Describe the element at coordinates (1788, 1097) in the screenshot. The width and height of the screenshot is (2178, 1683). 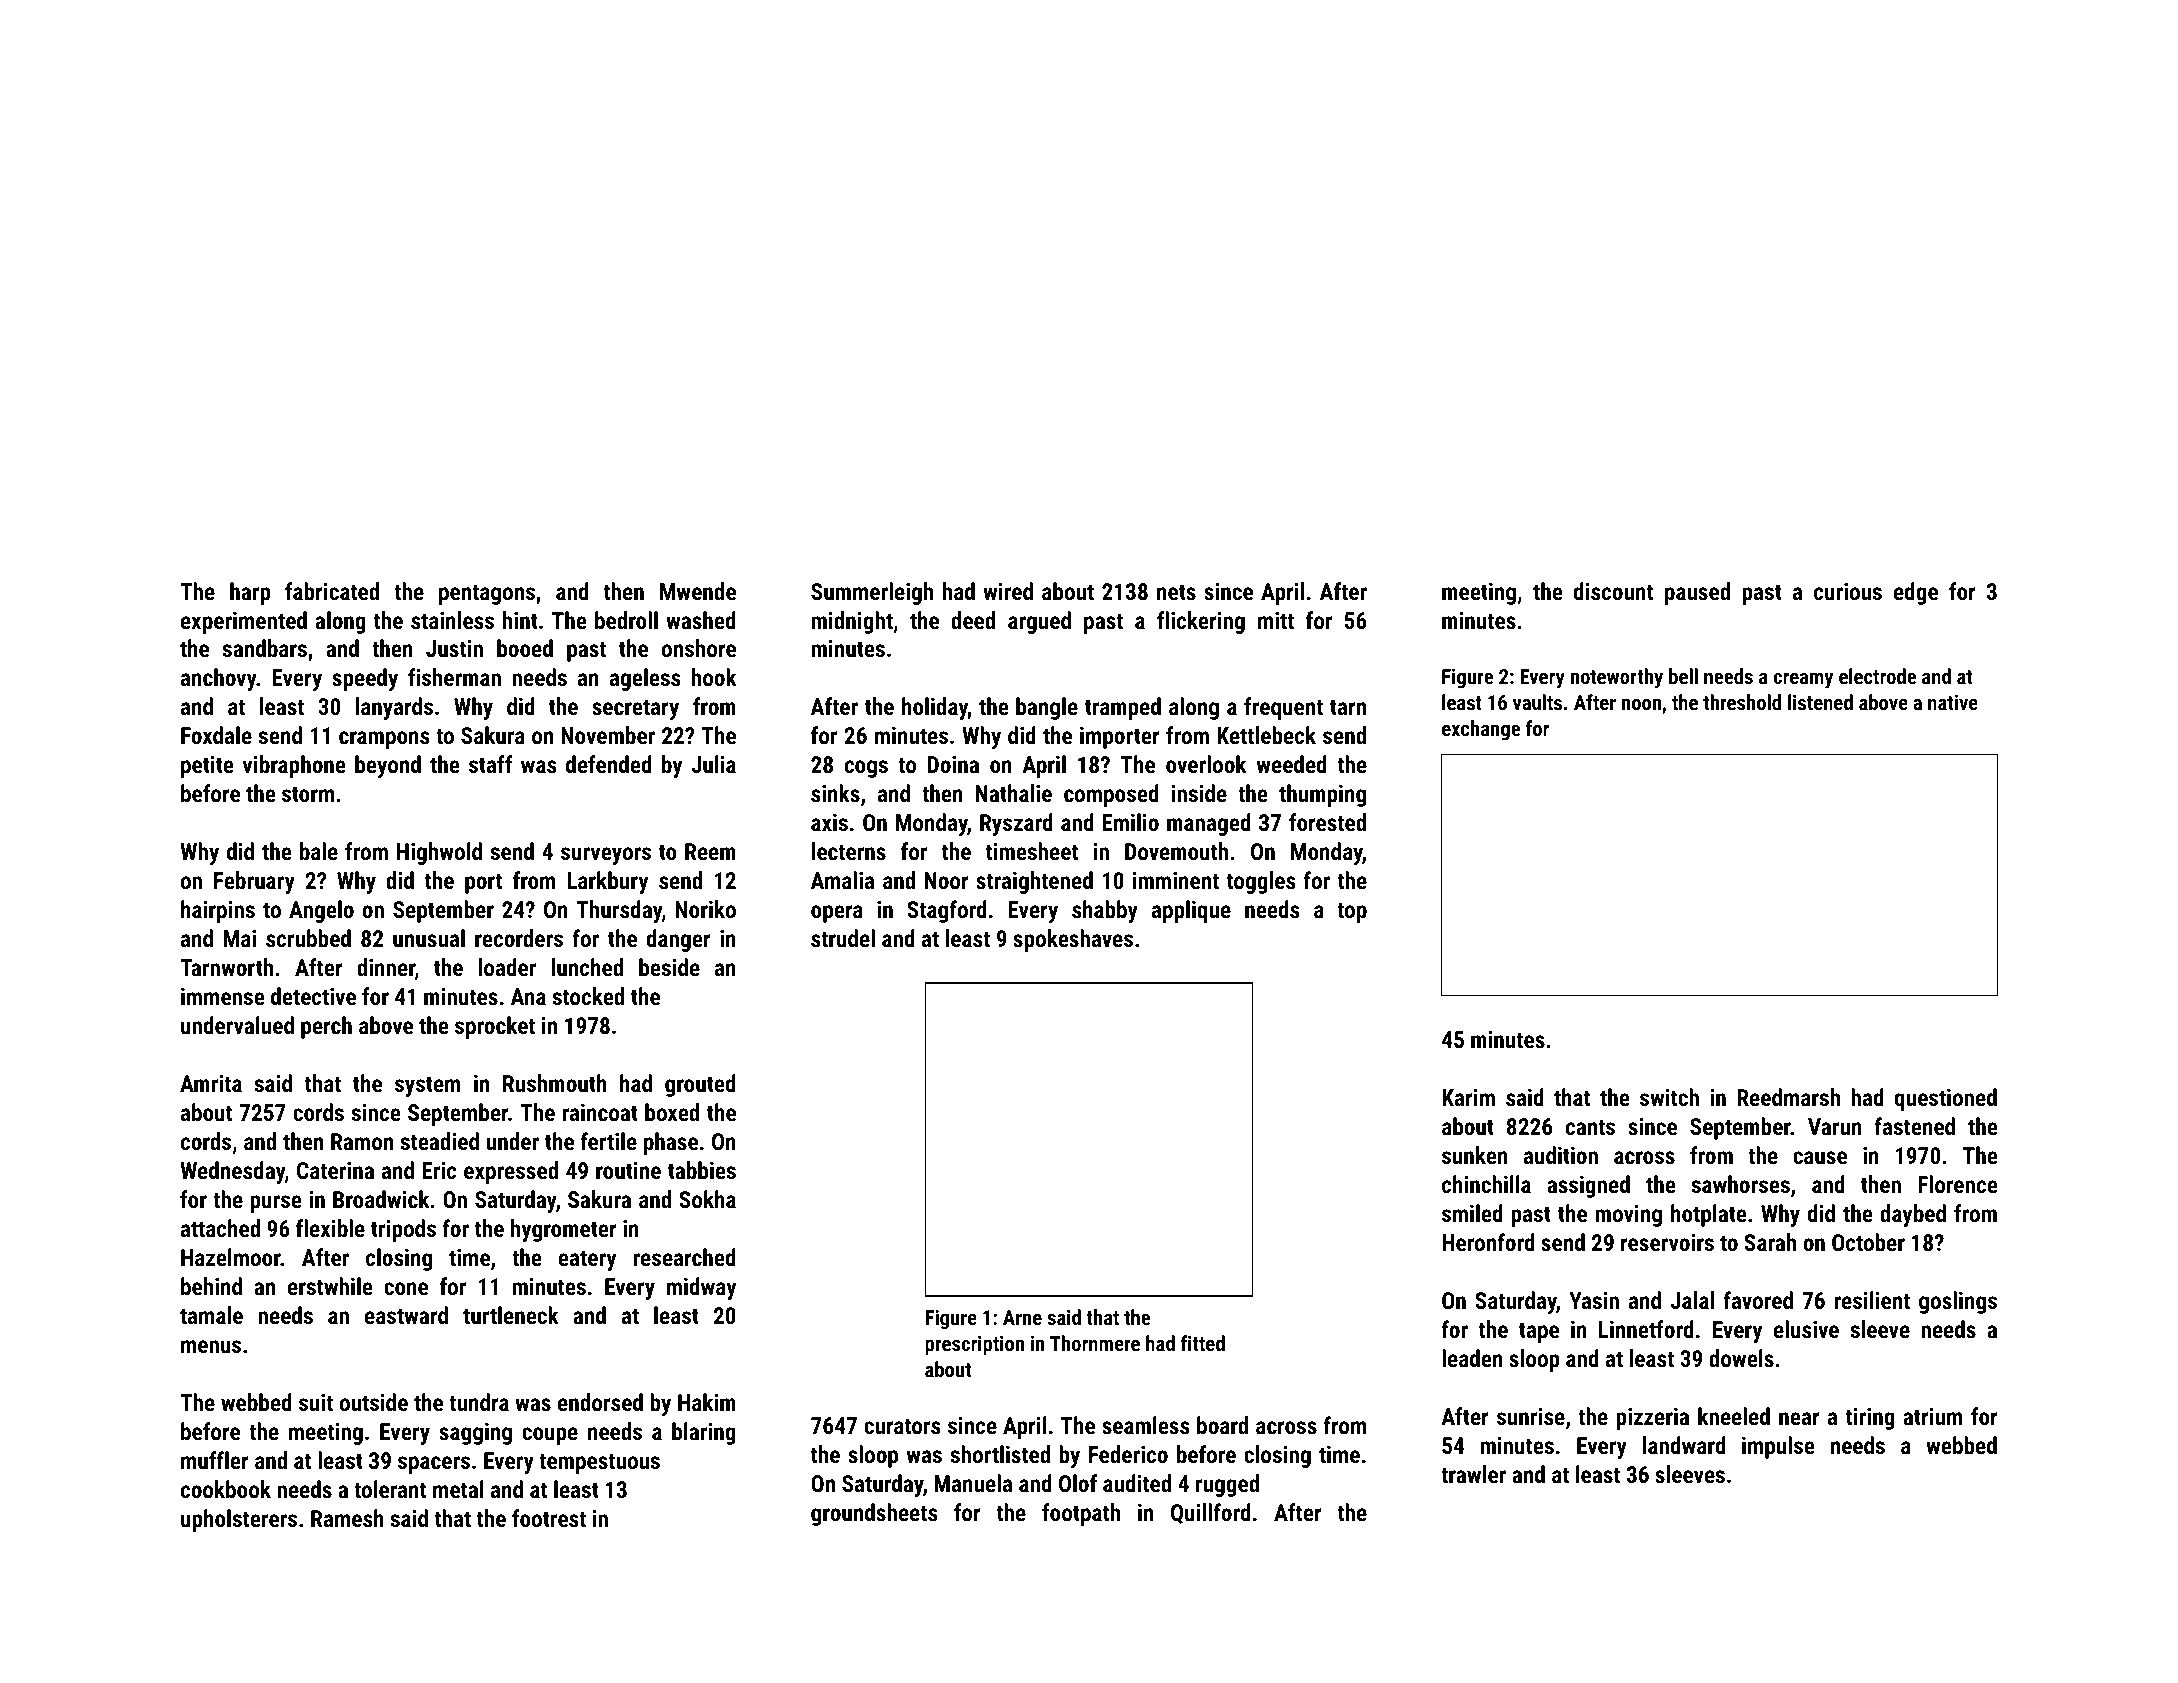
I see `Reedmarsh` at that location.
